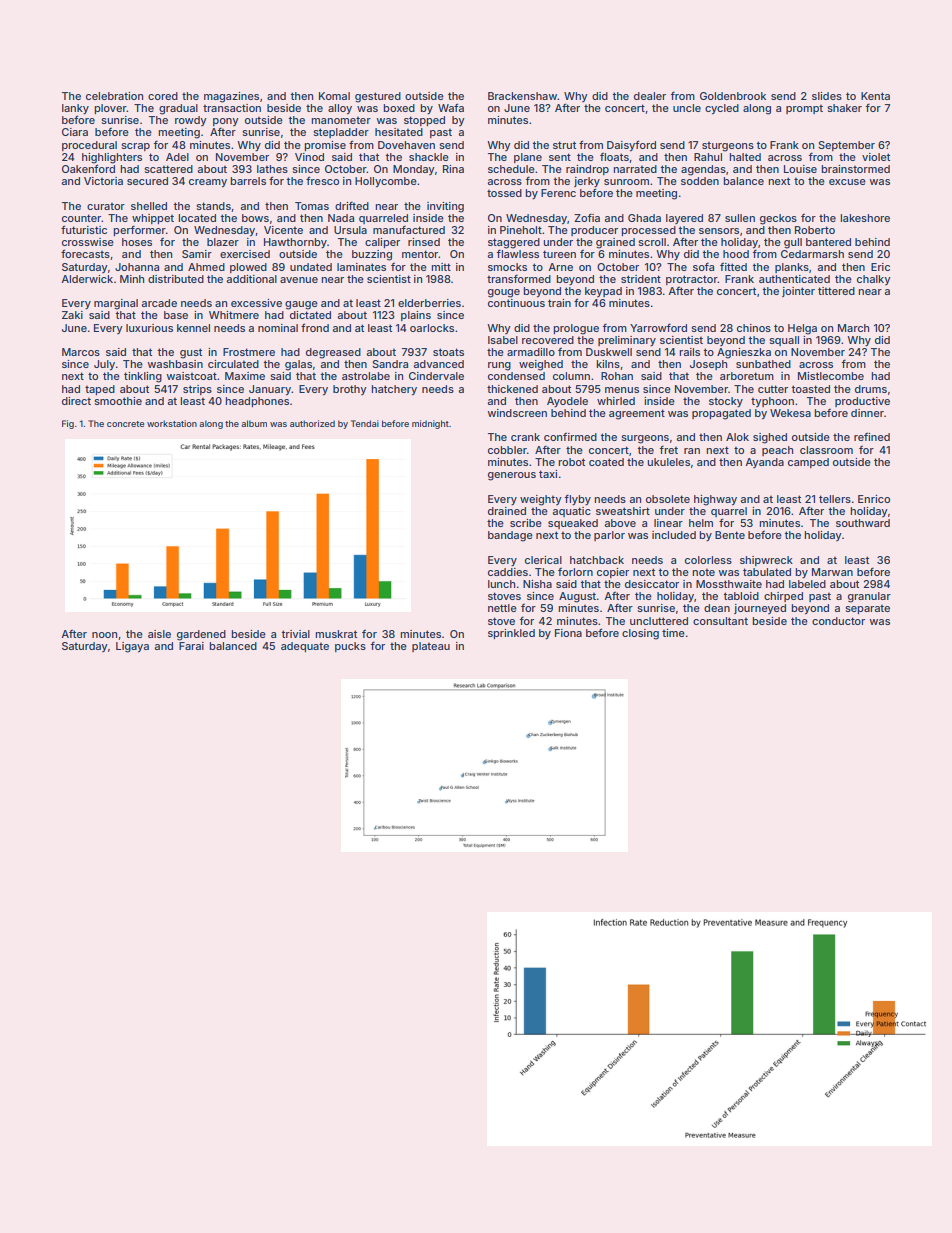 This document has height=1233, width=952. Describe the element at coordinates (143, 377) in the document. I see `tinkling` at that location.
